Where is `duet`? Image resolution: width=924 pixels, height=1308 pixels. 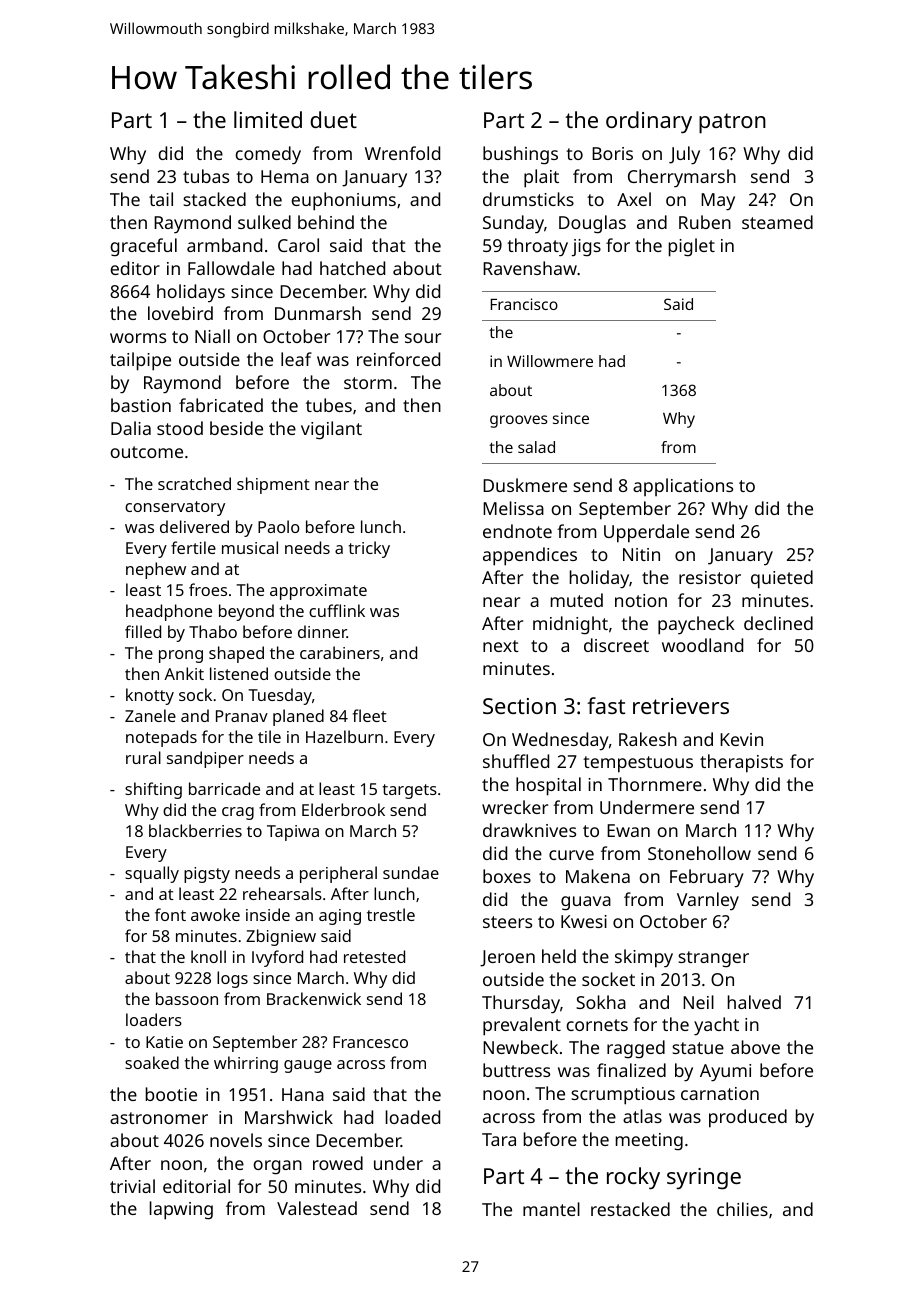
duet is located at coordinates (333, 119).
